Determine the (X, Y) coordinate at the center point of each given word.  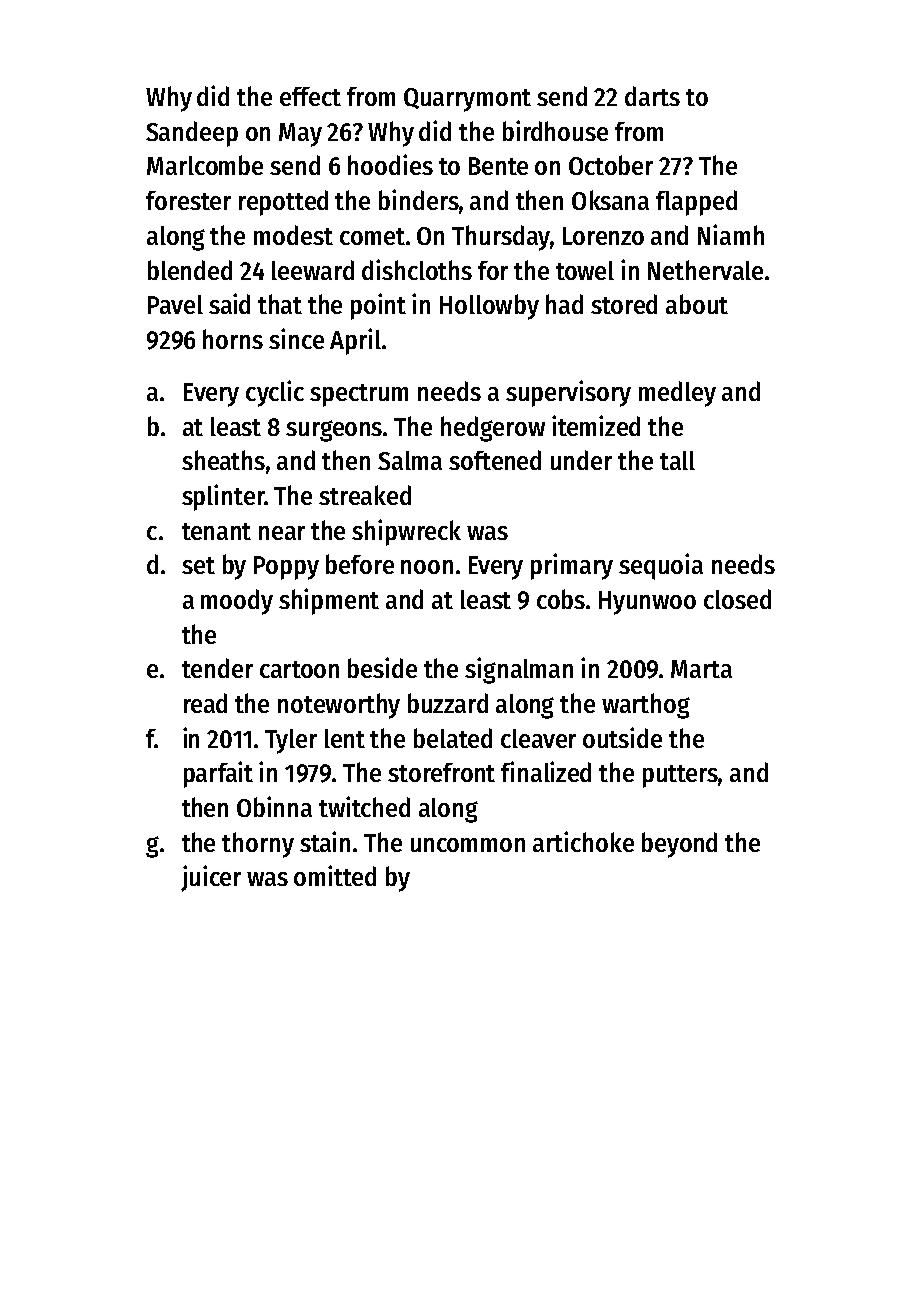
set (198, 565)
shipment (329, 601)
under (581, 460)
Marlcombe (205, 165)
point (378, 306)
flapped (696, 203)
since (296, 338)
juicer (211, 878)
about (697, 304)
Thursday (501, 238)
